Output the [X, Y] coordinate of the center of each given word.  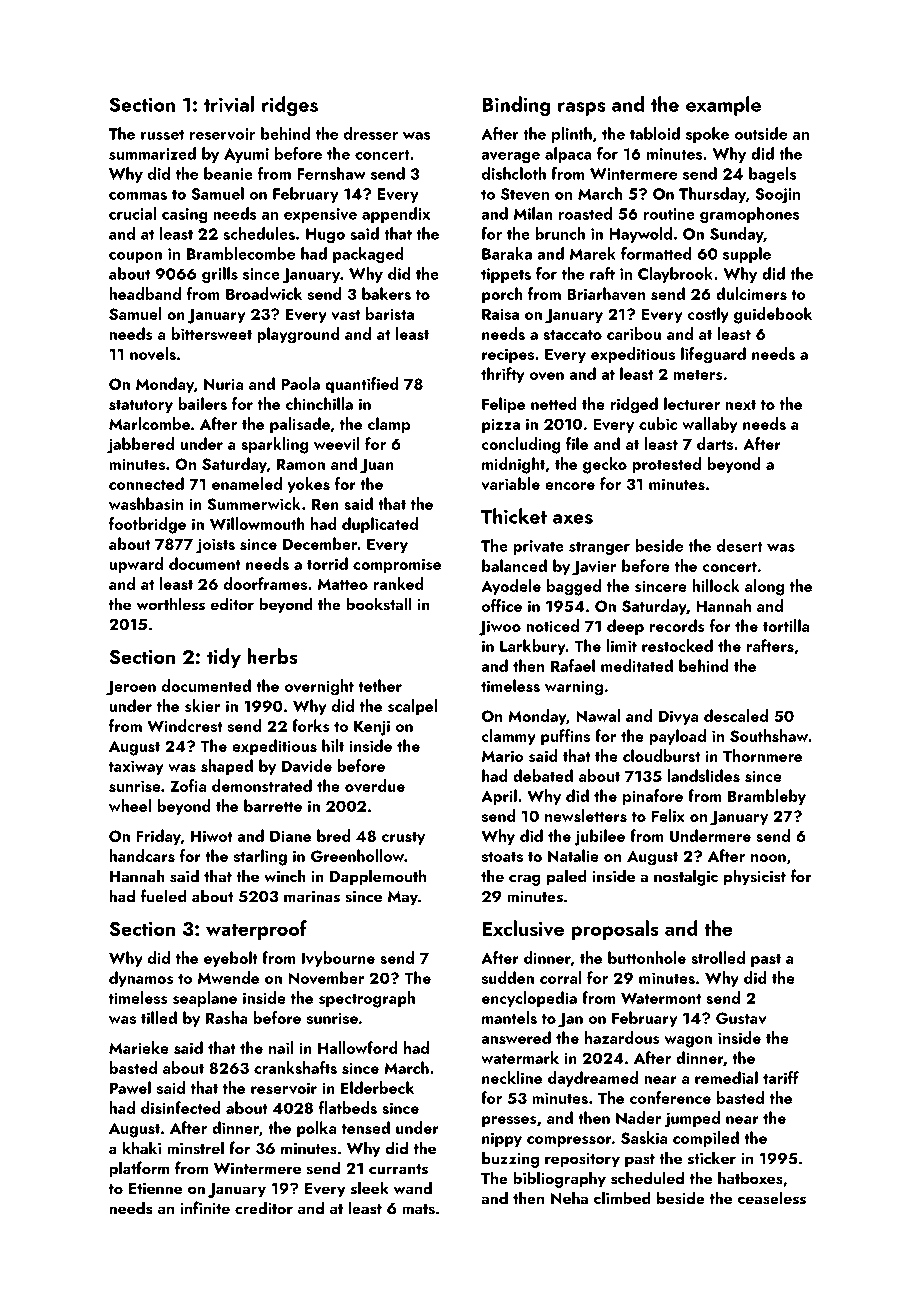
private [538, 547]
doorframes [265, 583]
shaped [227, 767]
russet [162, 134]
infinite [205, 1207]
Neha [569, 1197]
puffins [565, 737]
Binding [516, 106]
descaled [736, 715]
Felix [668, 815]
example [723, 106]
